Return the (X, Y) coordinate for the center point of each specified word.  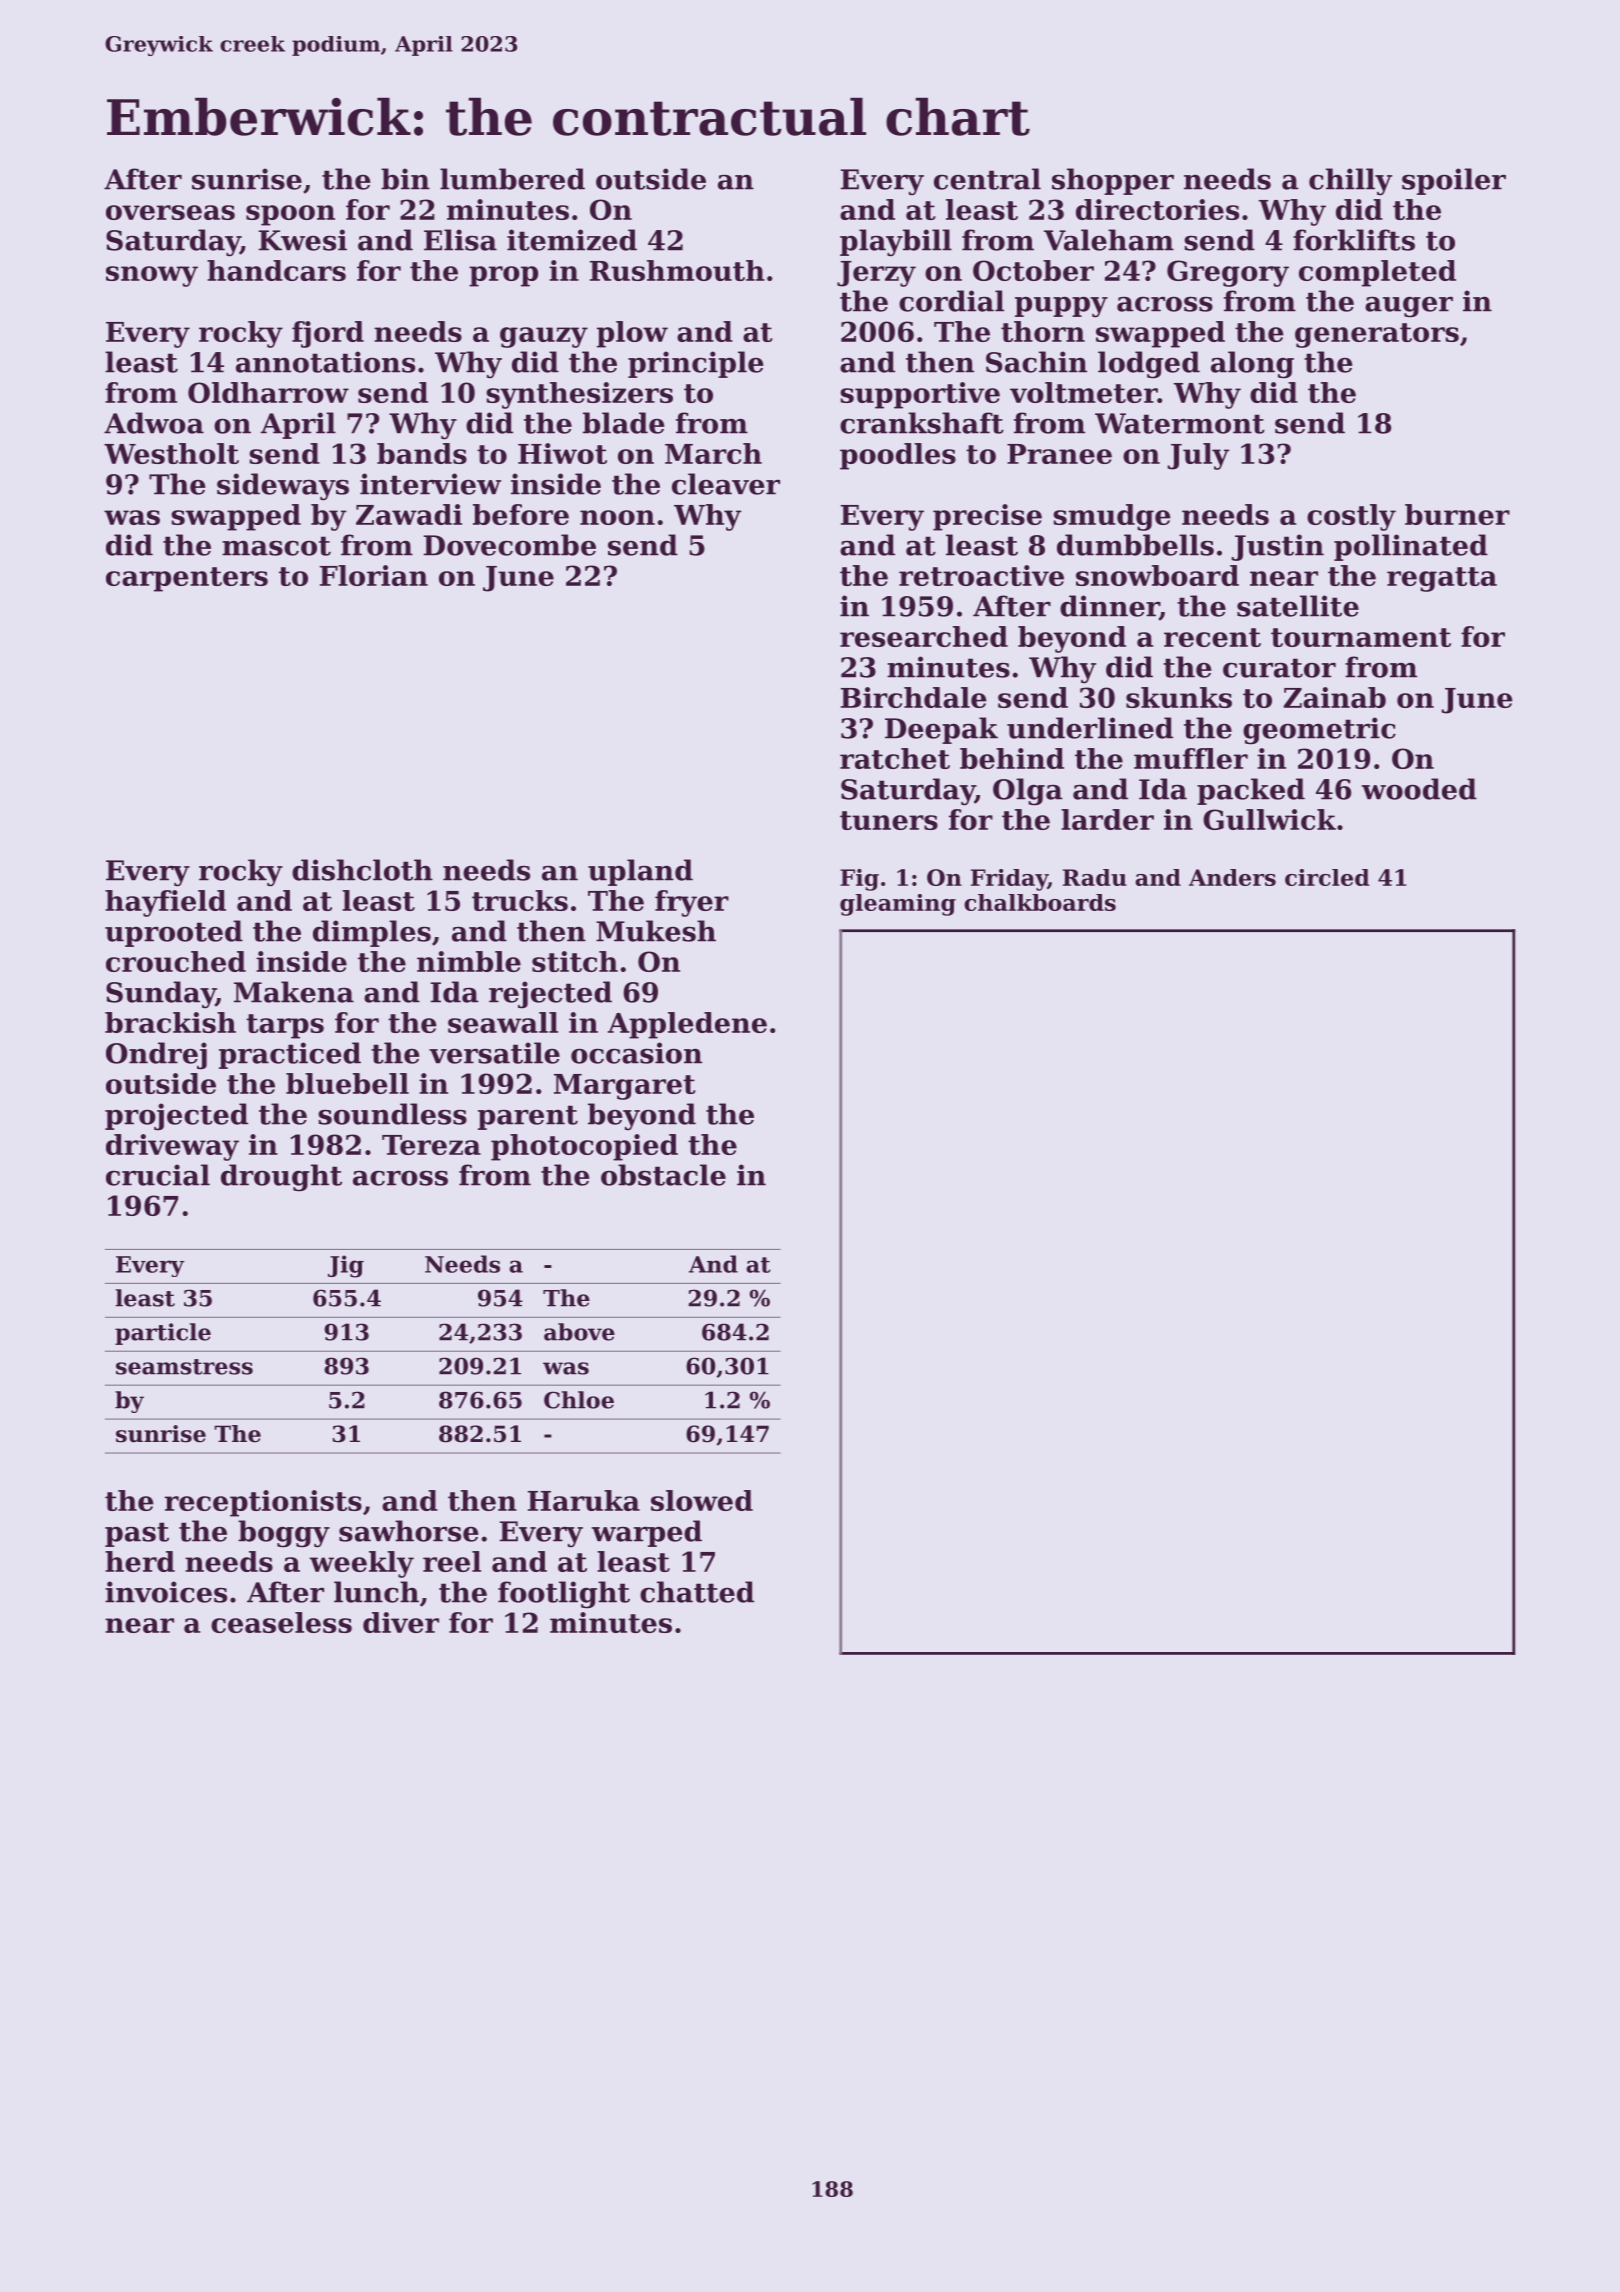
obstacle (663, 1175)
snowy (152, 276)
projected (176, 1117)
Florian (374, 575)
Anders (1232, 877)
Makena (294, 992)
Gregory (1228, 273)
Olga (1028, 792)
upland (640, 872)
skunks (1179, 697)
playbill (896, 243)
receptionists (263, 1503)
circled (1327, 877)
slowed (702, 1500)
